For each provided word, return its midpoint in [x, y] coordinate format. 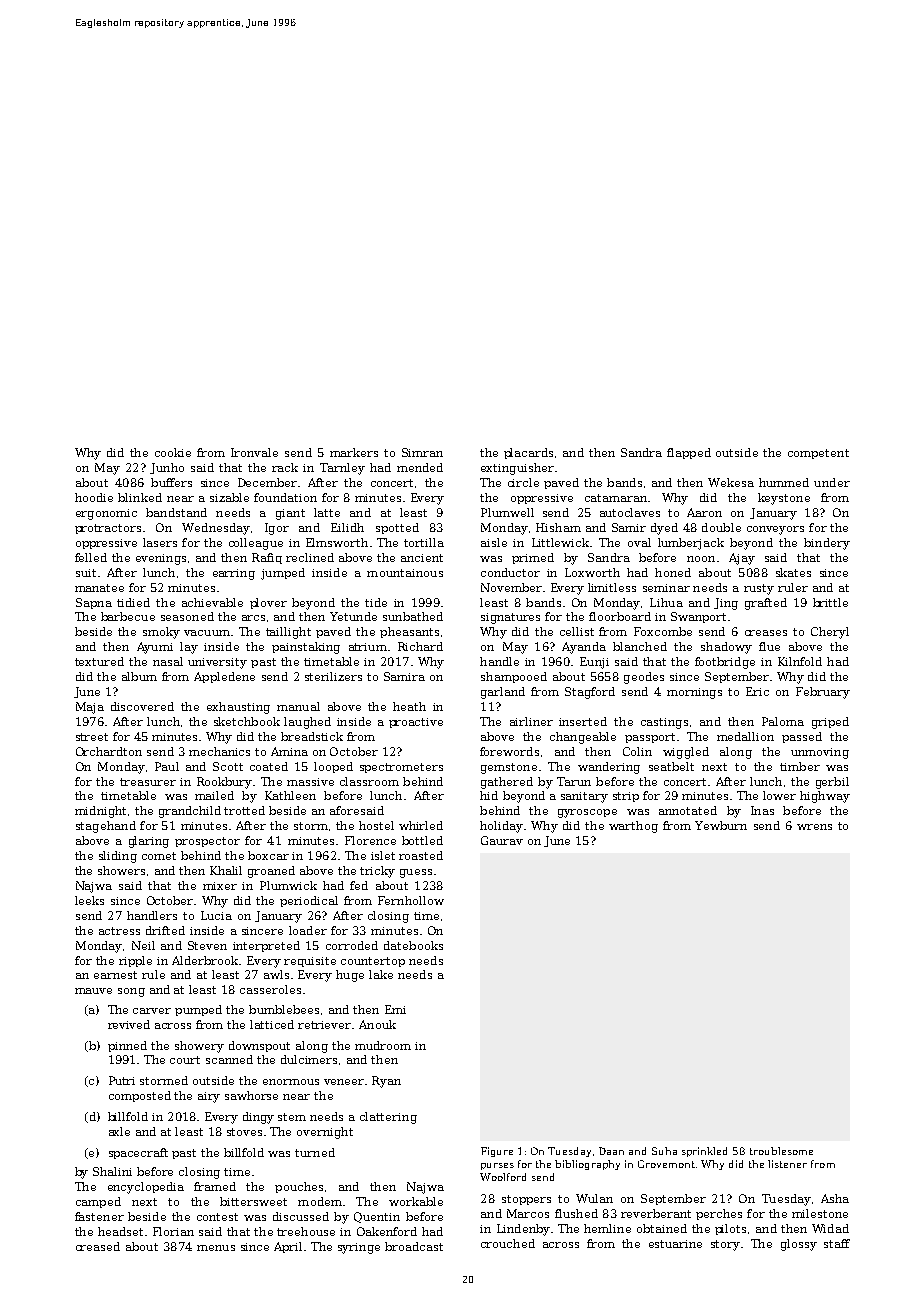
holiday [501, 827]
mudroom [383, 1045]
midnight [100, 812]
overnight [325, 1133]
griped [830, 723]
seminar [666, 588]
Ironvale [254, 452]
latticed [272, 1024]
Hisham [558, 527]
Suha [664, 1151]
